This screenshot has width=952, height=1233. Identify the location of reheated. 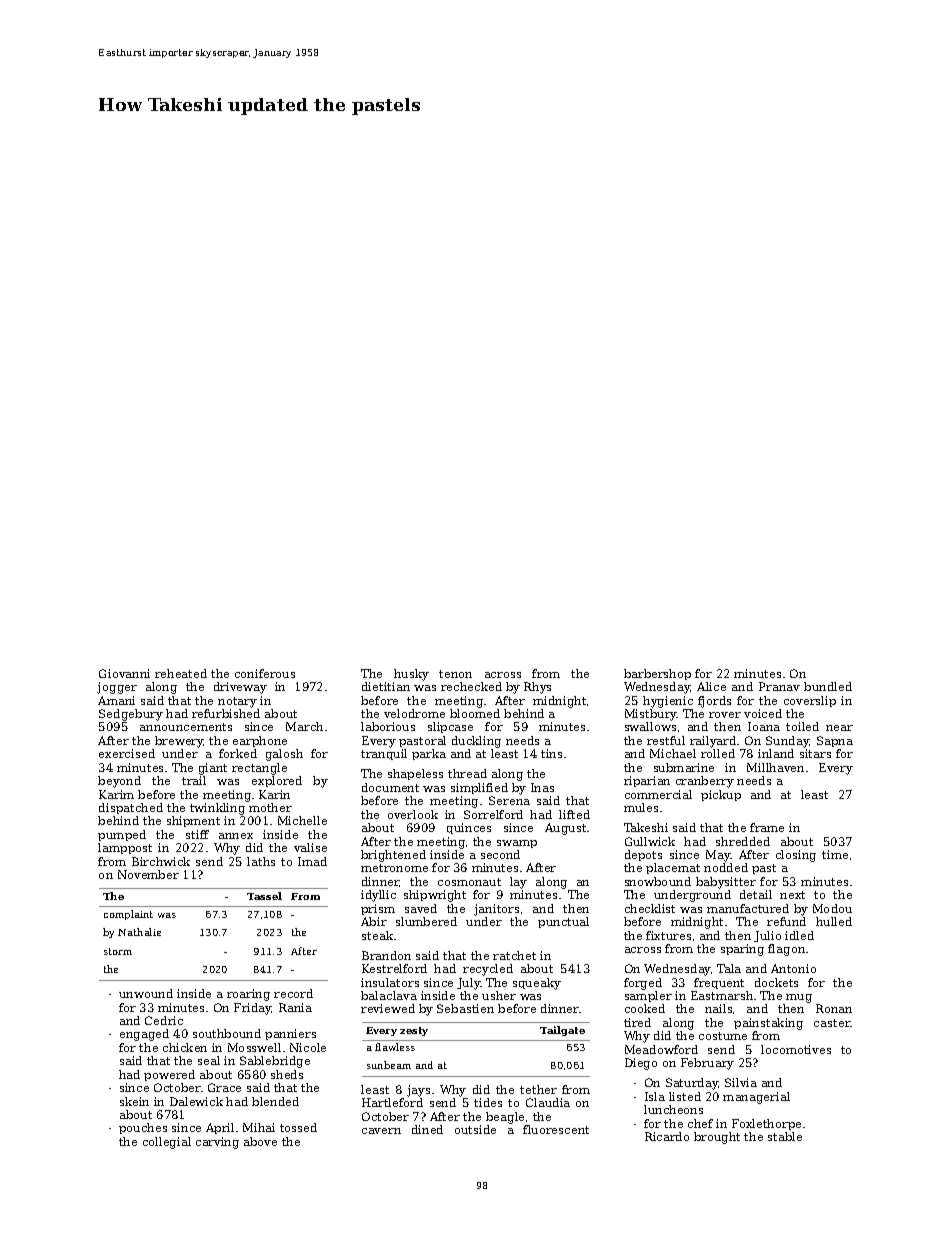
(181, 673).
